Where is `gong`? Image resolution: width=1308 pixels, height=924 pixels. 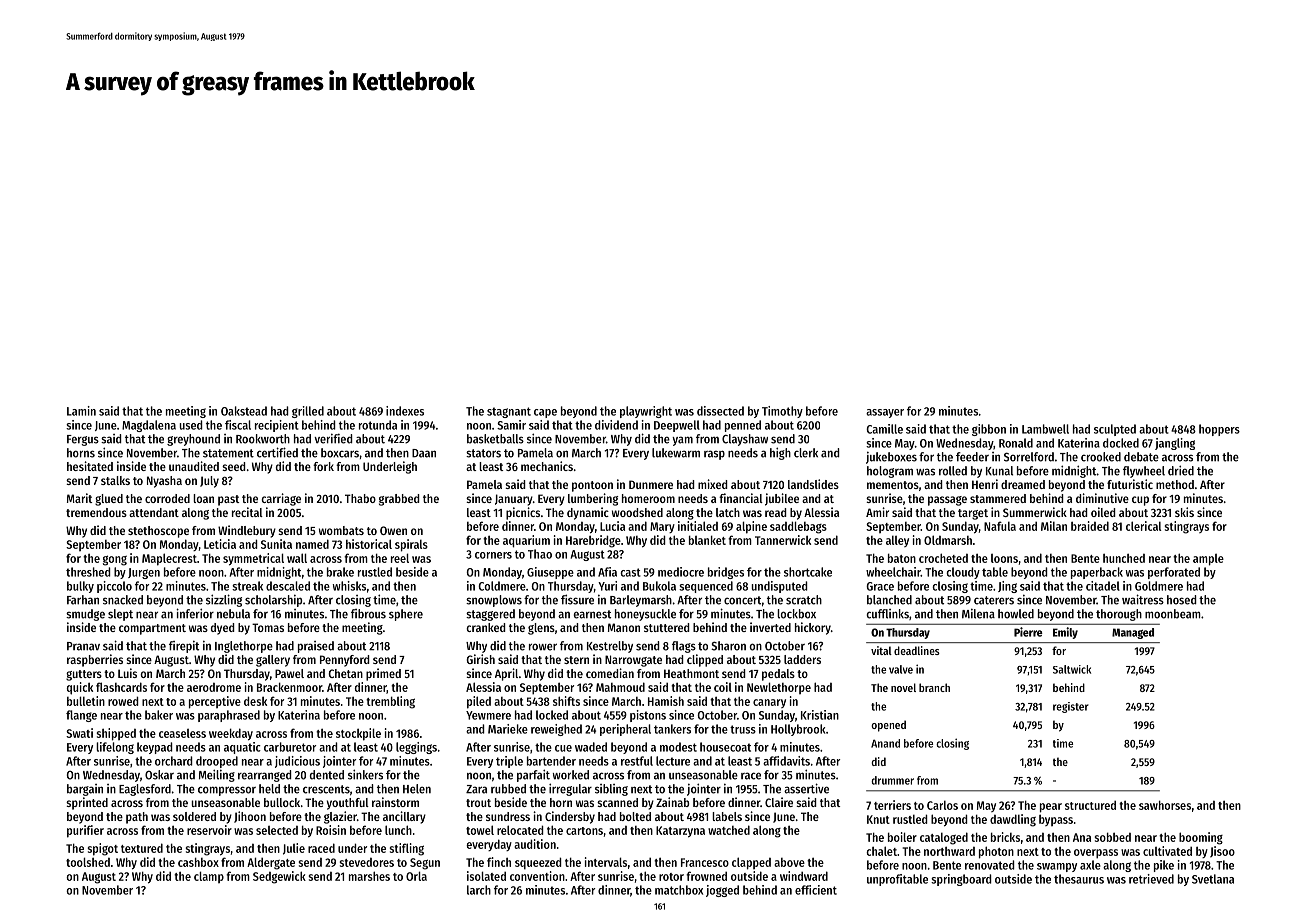
gong is located at coordinates (115, 560).
